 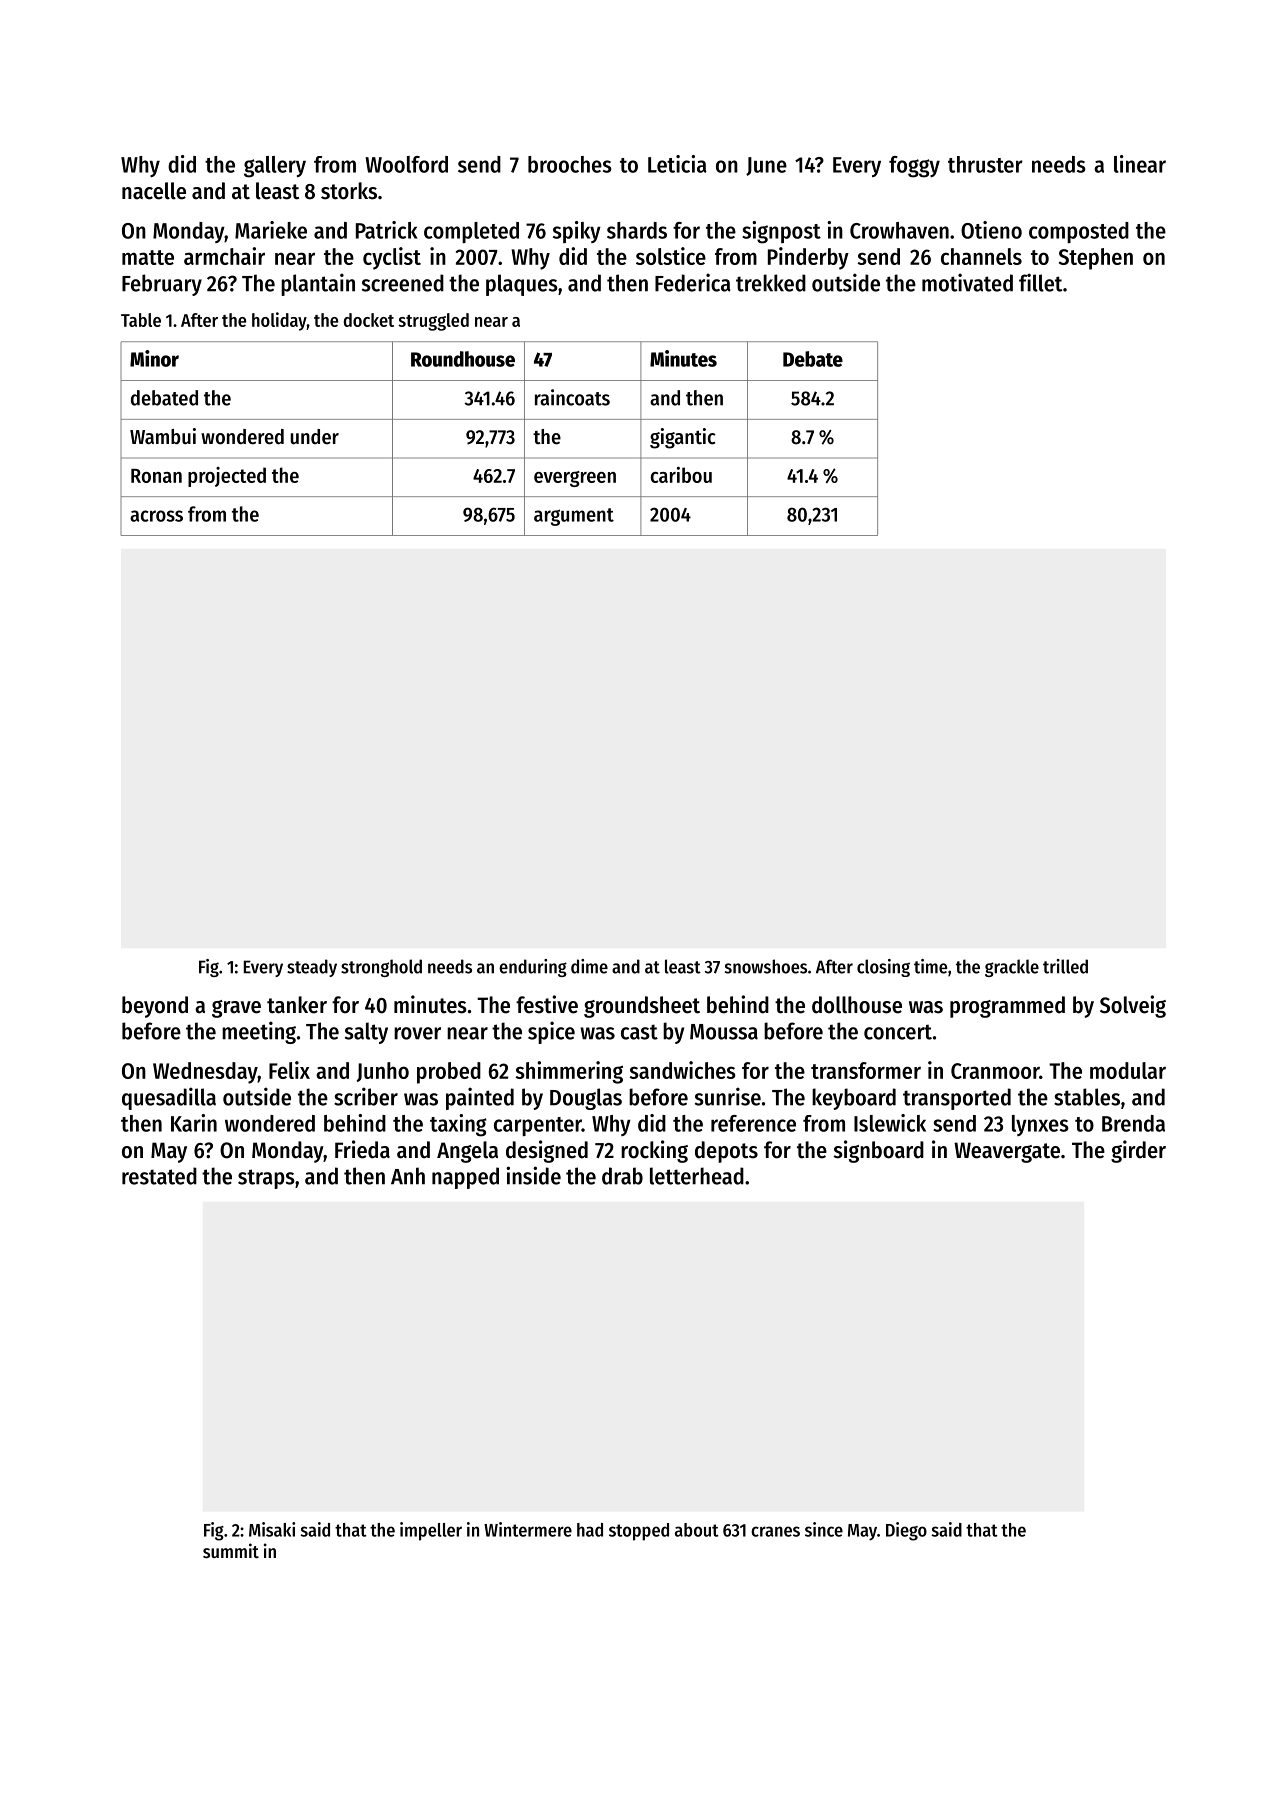 I want to click on nacelle, so click(x=154, y=191).
